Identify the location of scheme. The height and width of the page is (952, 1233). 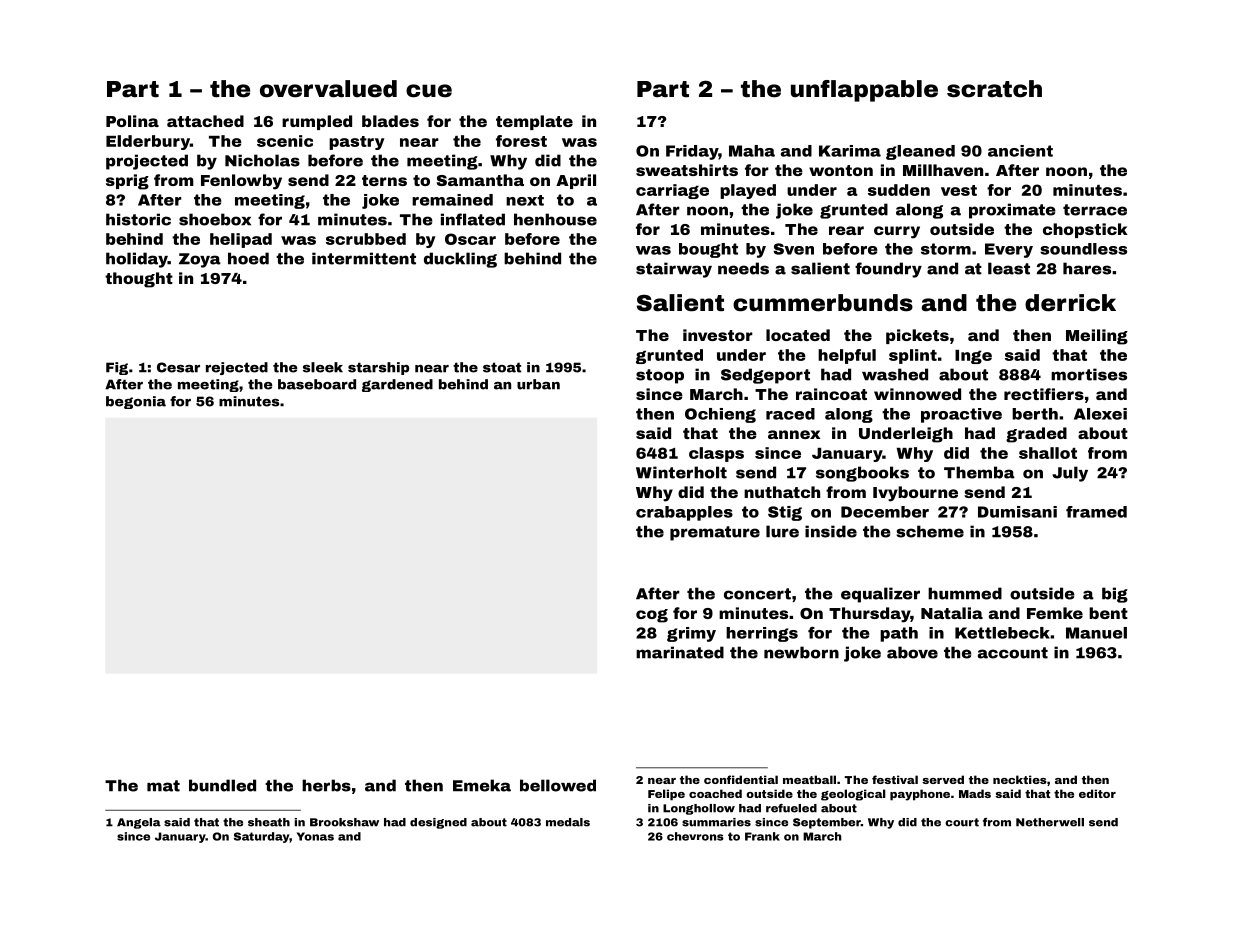
(930, 531).
